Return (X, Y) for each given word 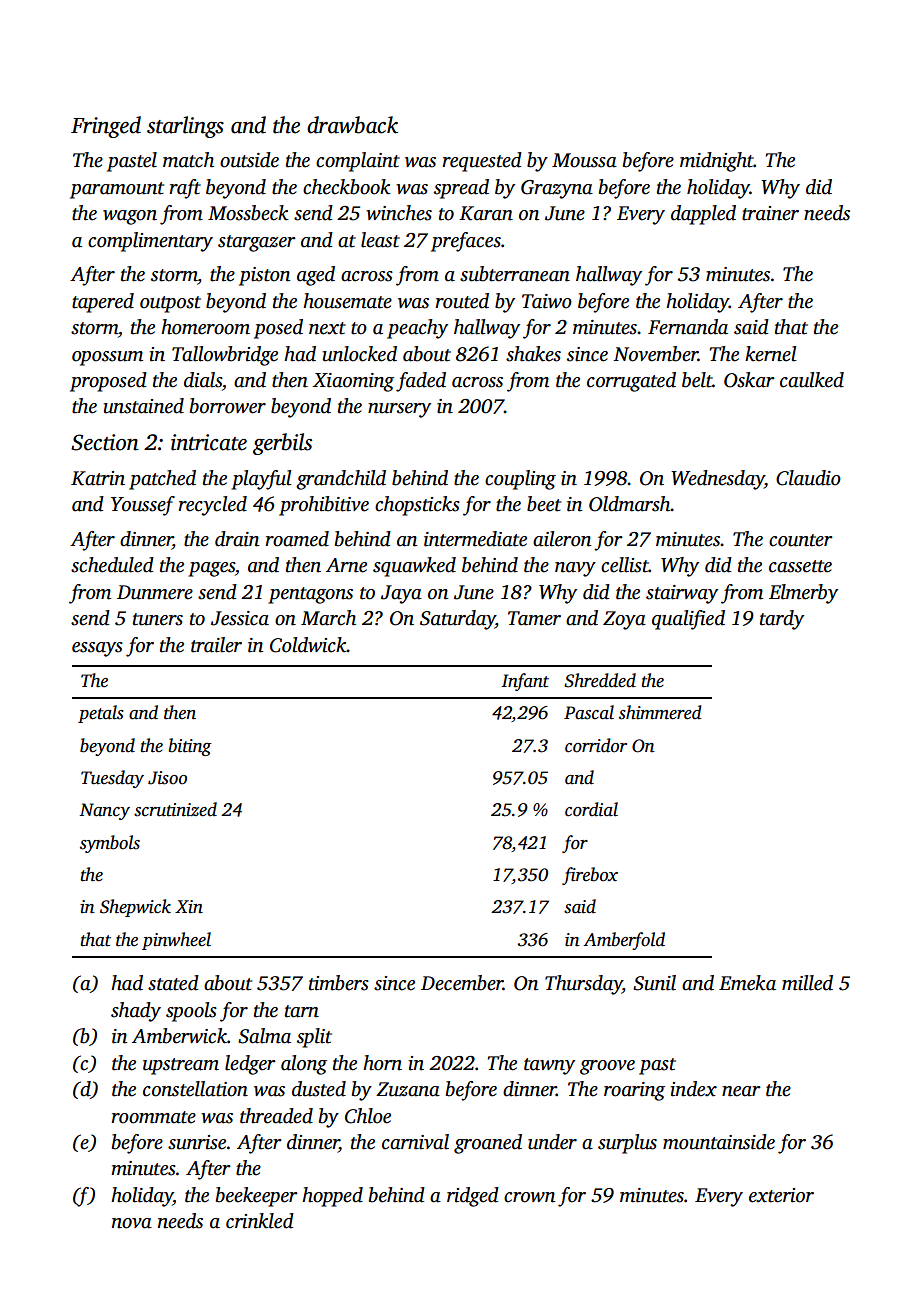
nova (132, 1223)
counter (801, 540)
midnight (717, 162)
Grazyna (557, 189)
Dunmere (155, 592)
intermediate (475, 539)
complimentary (150, 242)
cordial (591, 809)
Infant (525, 682)
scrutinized (175, 809)
